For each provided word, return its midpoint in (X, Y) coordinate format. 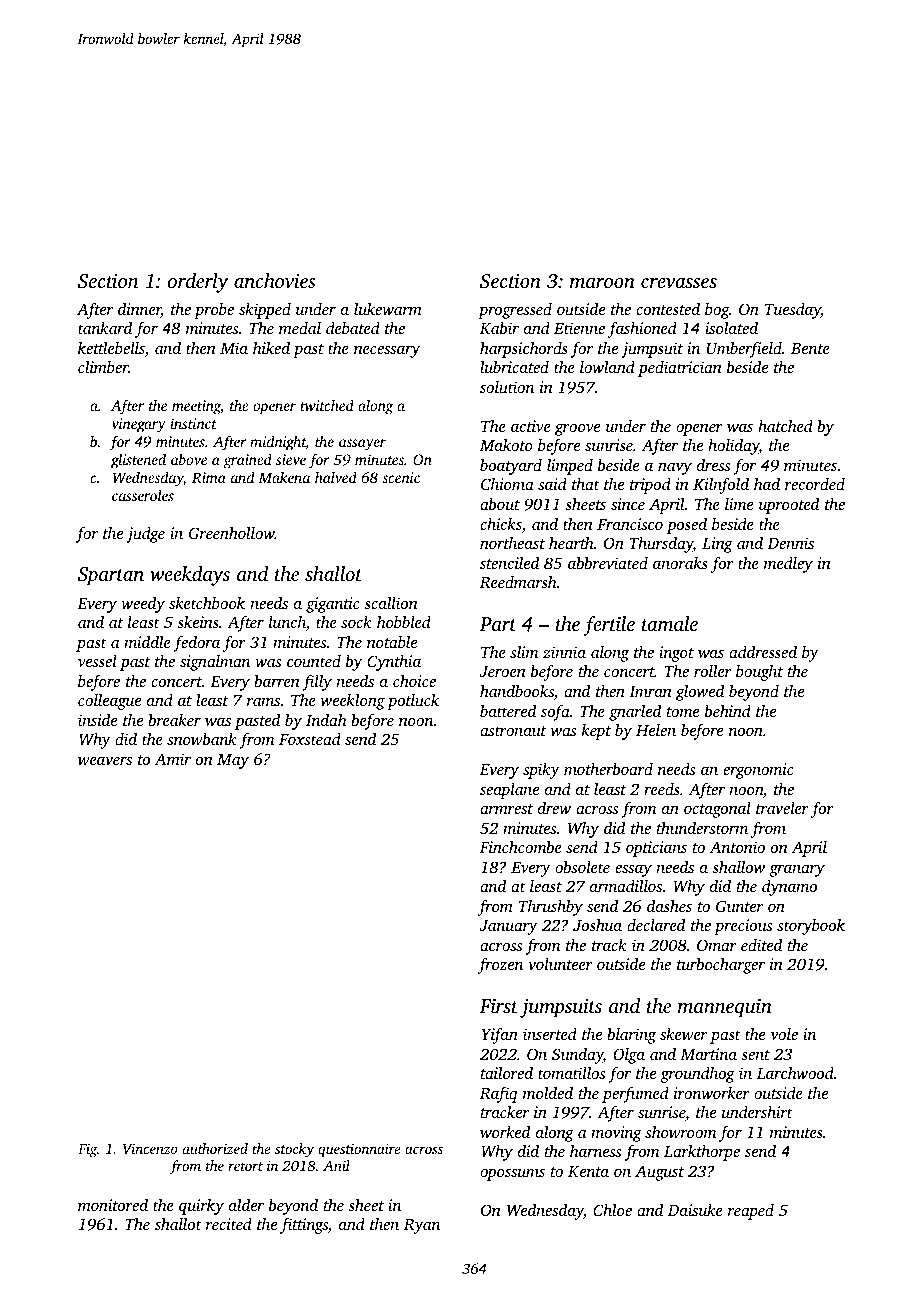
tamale (670, 623)
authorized (215, 1148)
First (498, 1006)
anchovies (275, 281)
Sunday (577, 1055)
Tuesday (793, 311)
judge (145, 535)
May (233, 761)
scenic (401, 477)
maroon (602, 283)
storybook (811, 926)
